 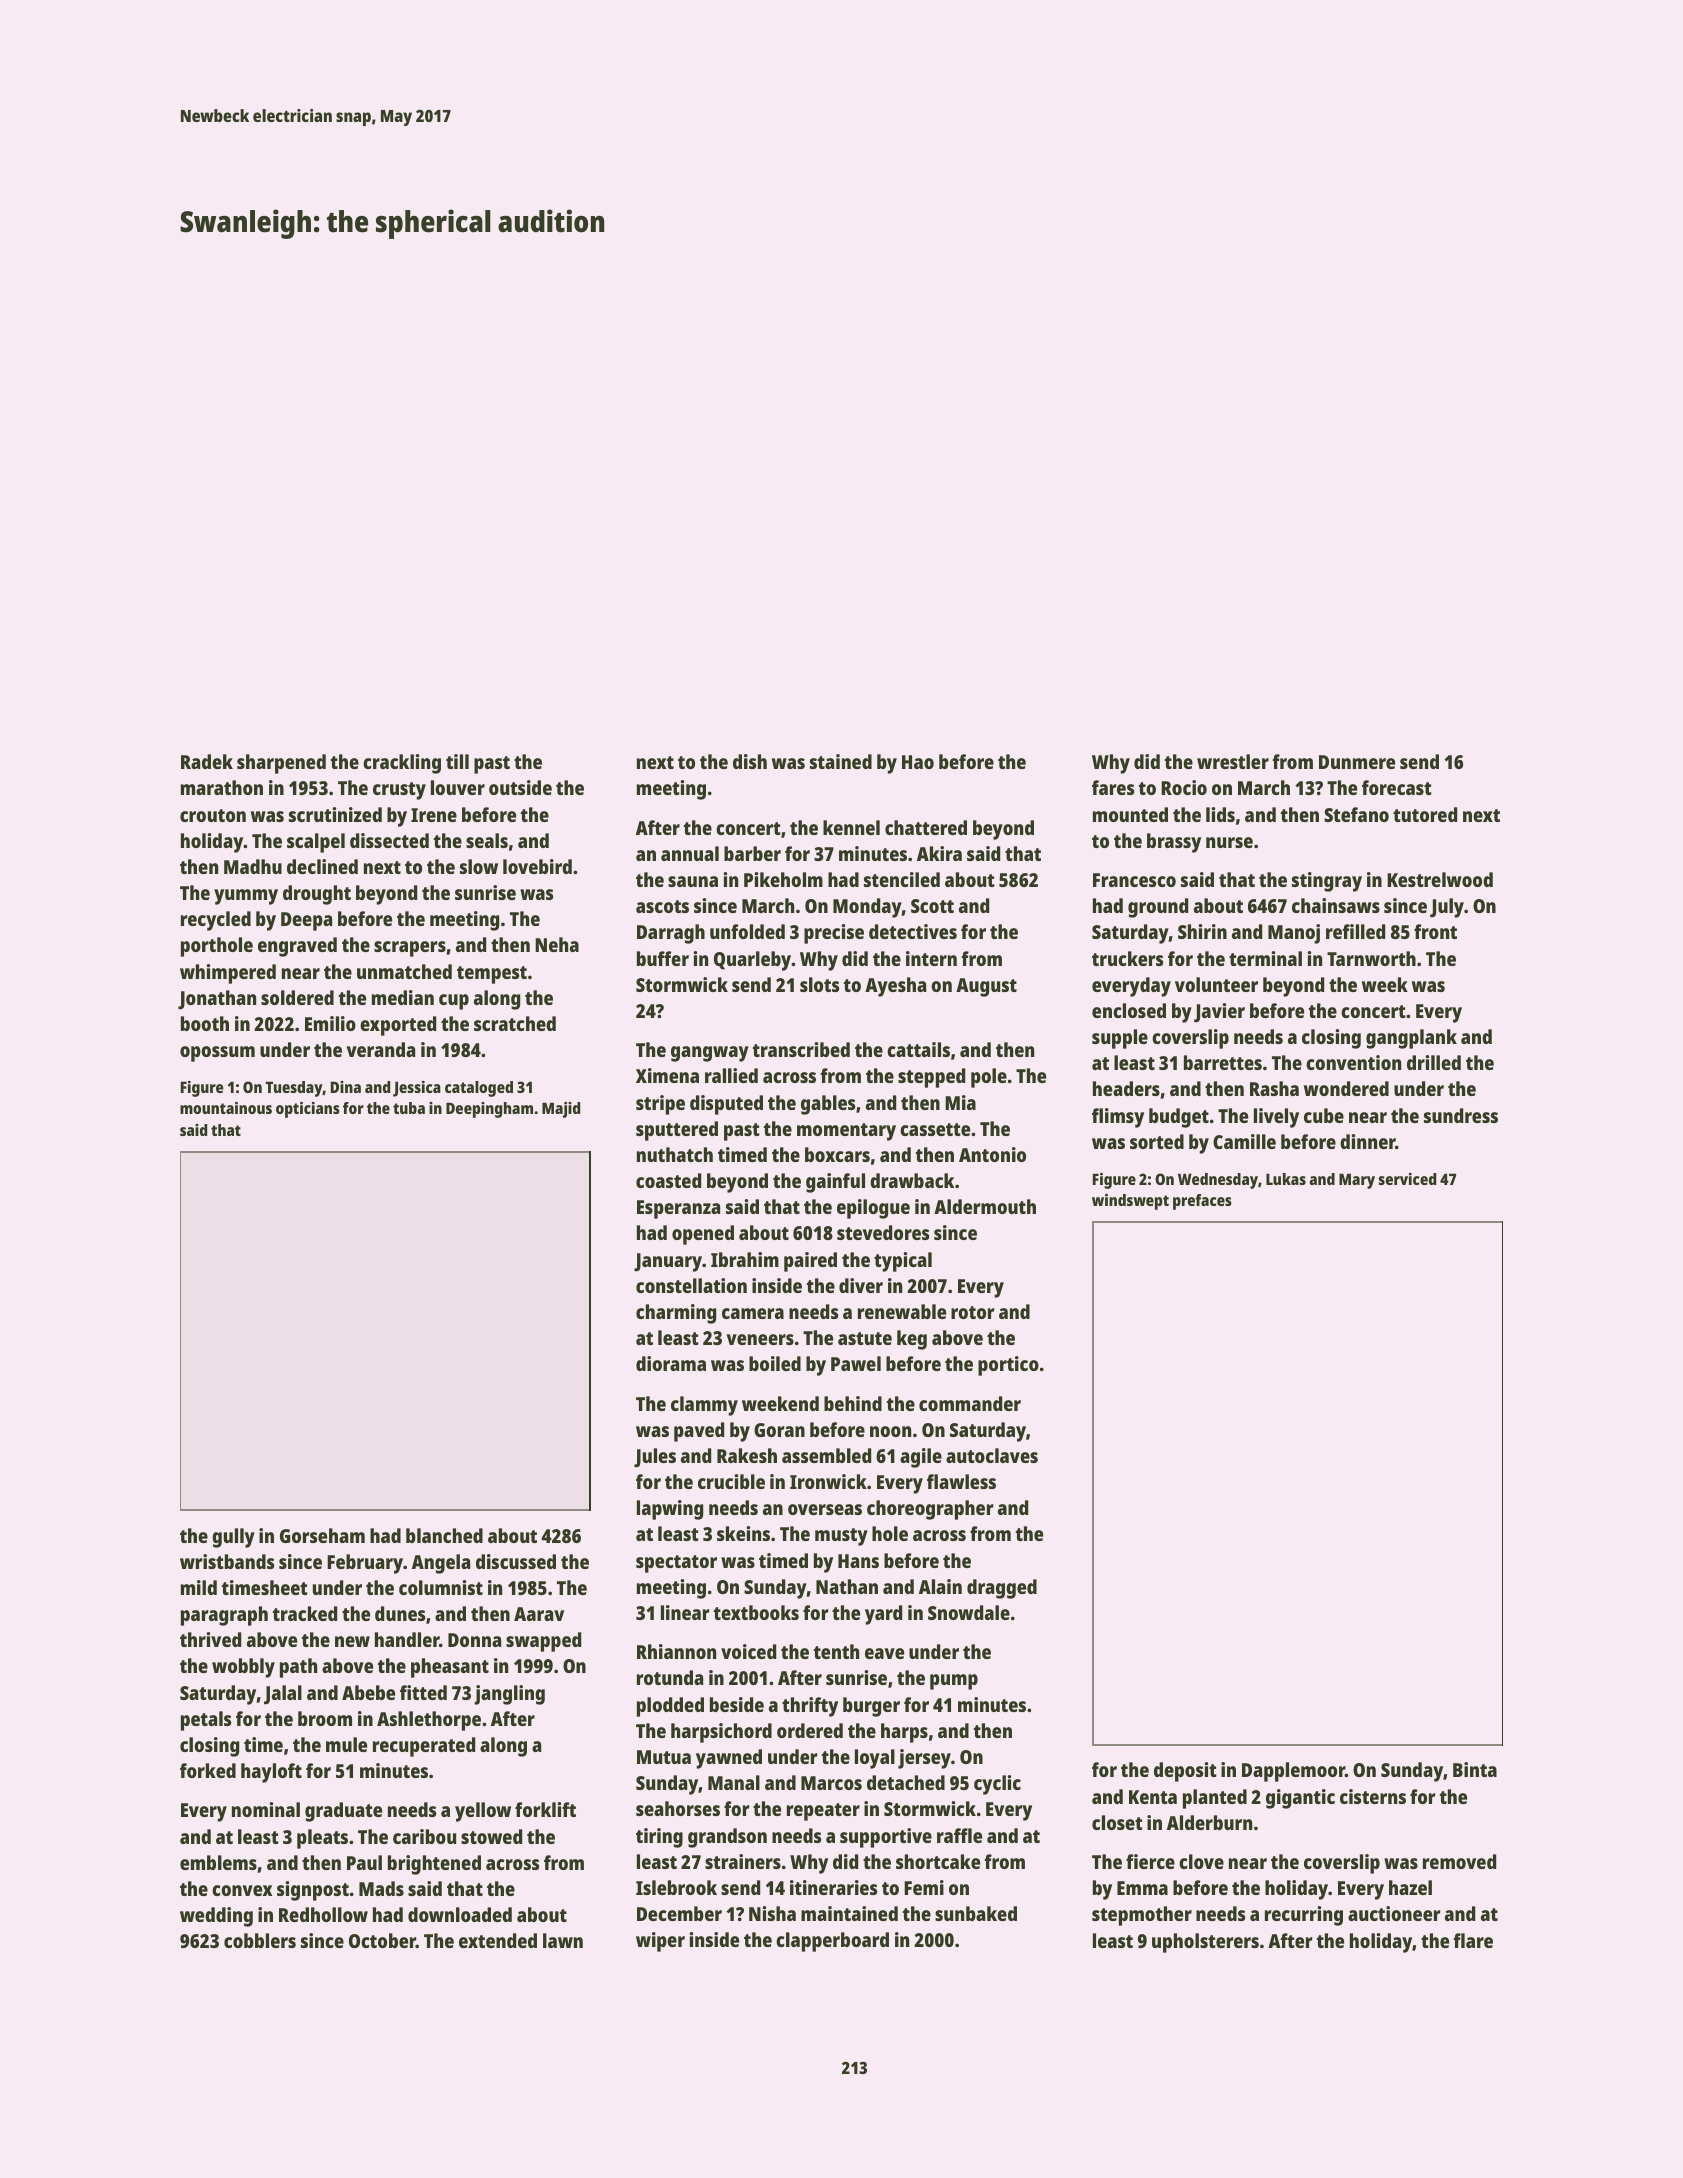 I want to click on barber, so click(x=752, y=853).
